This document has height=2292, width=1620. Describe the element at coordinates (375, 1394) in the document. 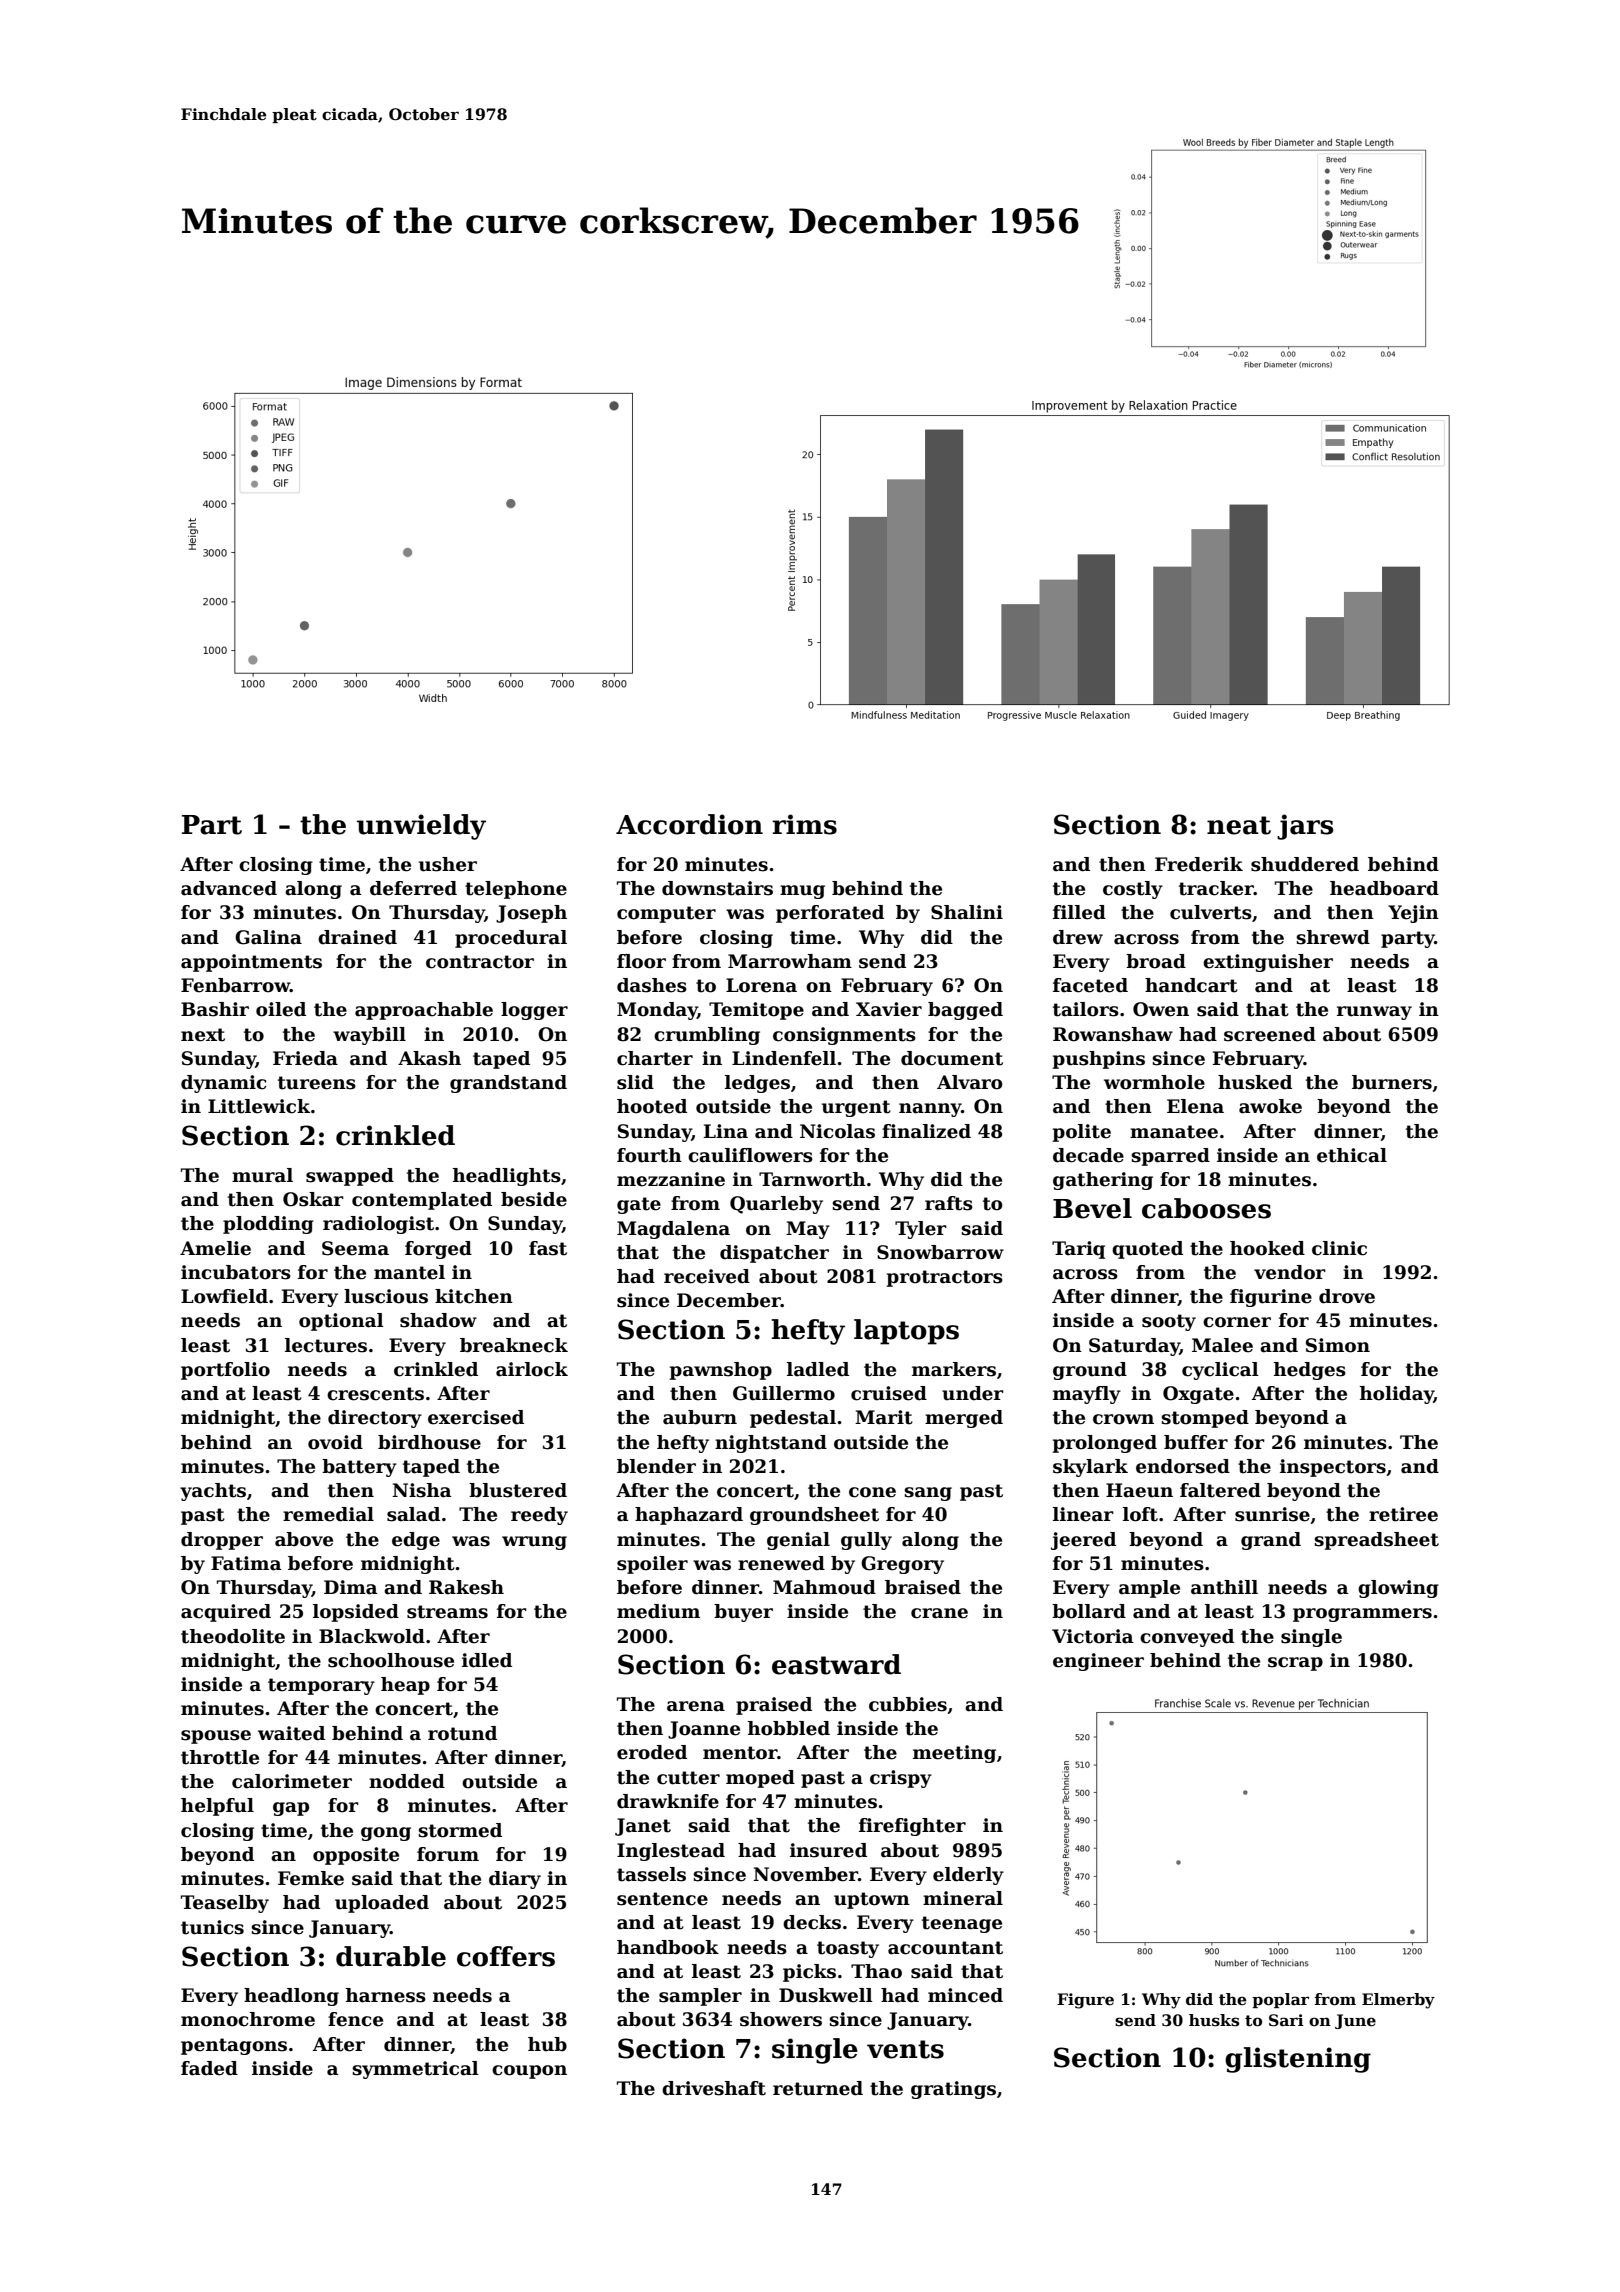

I see `crescents` at that location.
